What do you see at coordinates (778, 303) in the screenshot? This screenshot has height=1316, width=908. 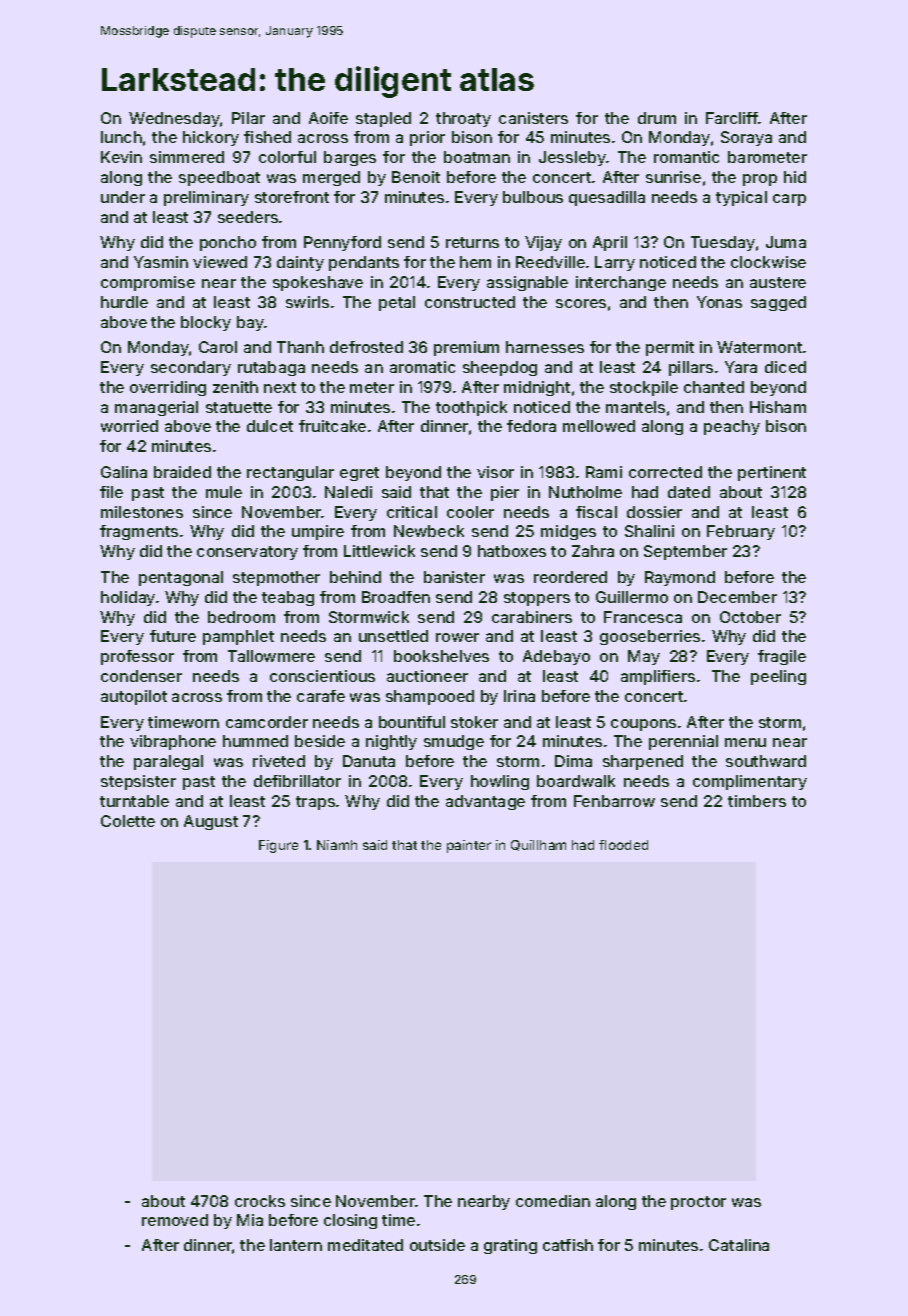 I see `sagged` at bounding box center [778, 303].
